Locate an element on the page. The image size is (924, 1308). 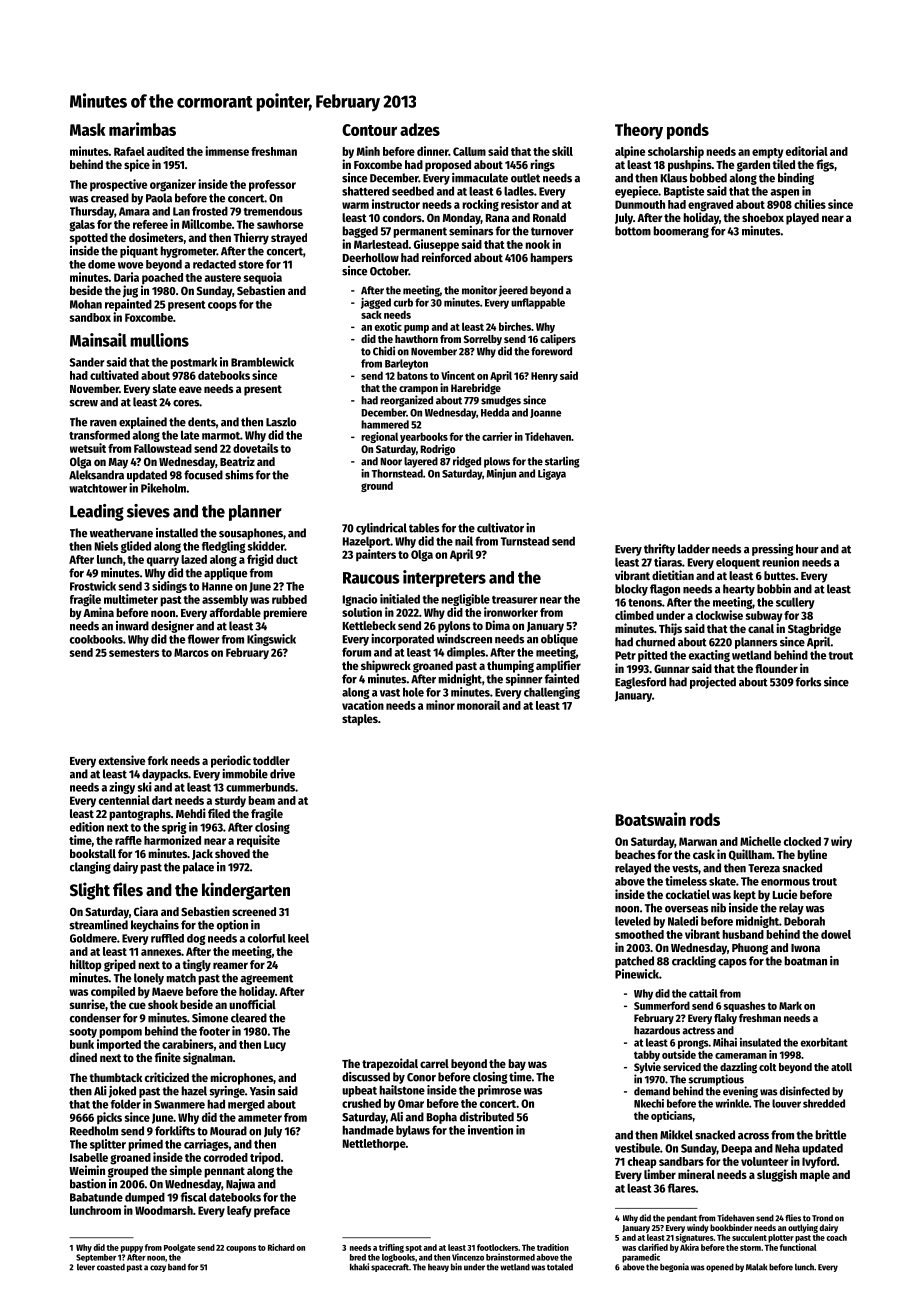
Contour is located at coordinates (369, 130).
